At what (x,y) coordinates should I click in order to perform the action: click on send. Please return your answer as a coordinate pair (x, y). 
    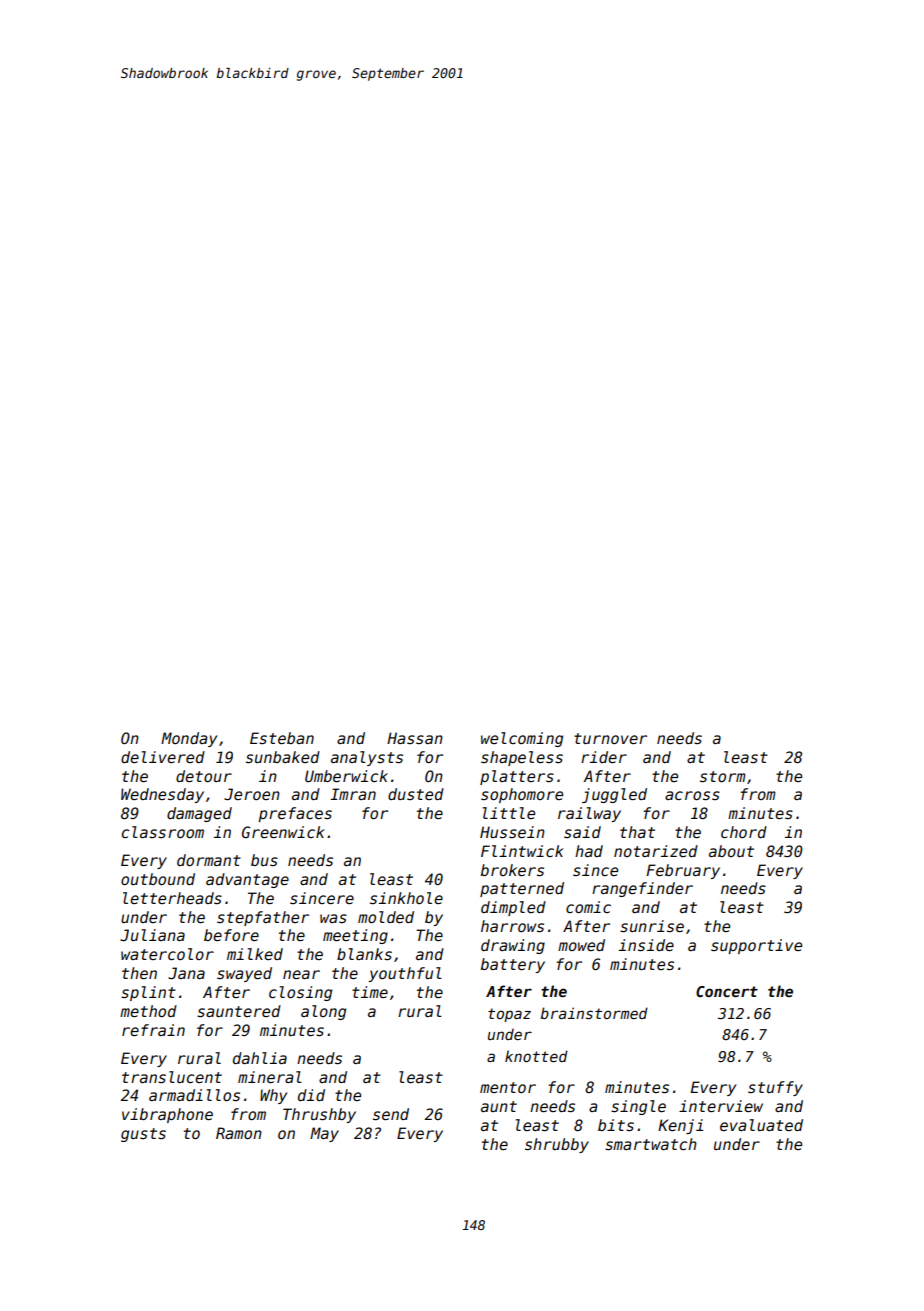
    Looking at the image, I should click on (391, 1114).
